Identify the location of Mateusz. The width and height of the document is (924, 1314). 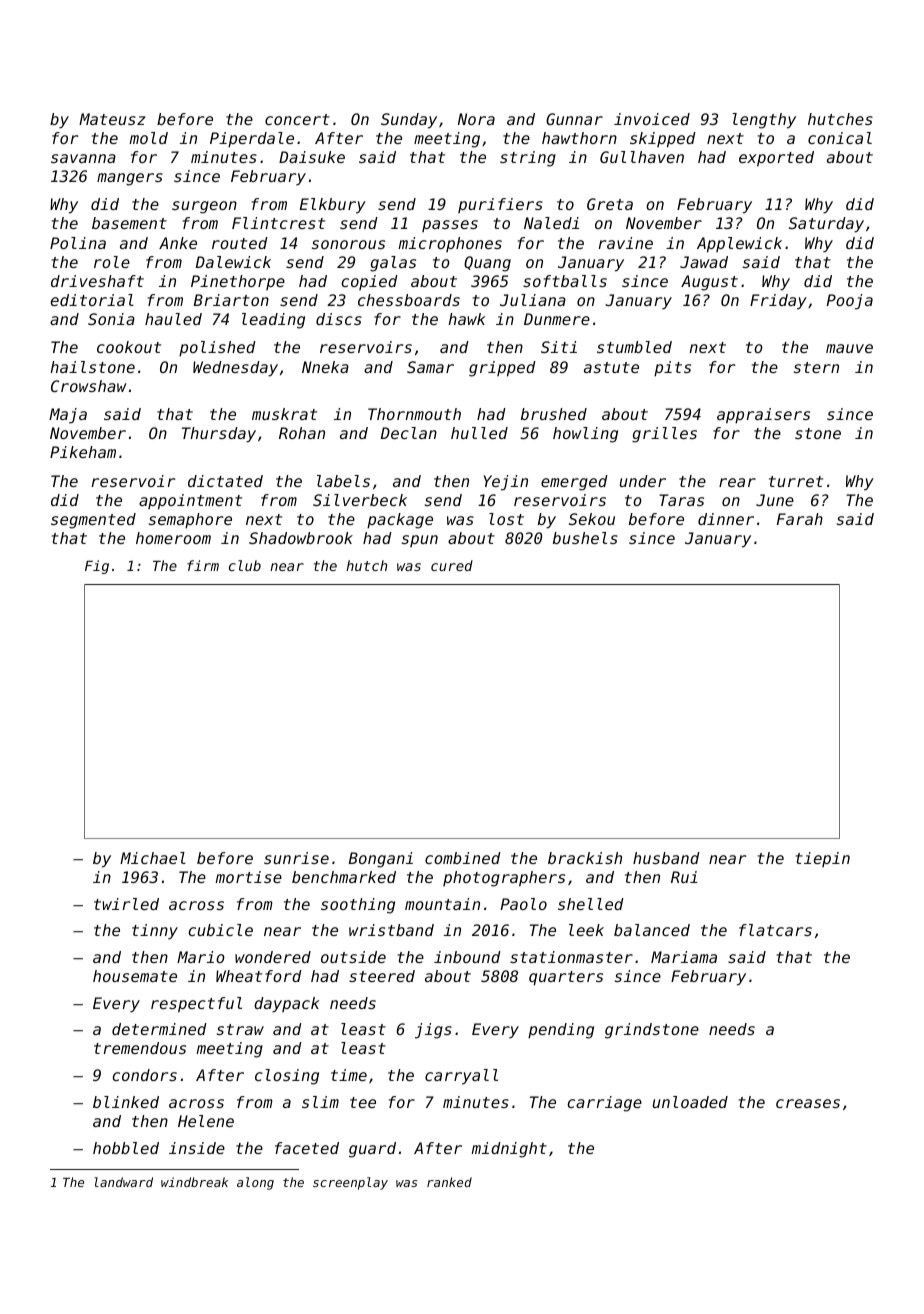
(112, 119).
